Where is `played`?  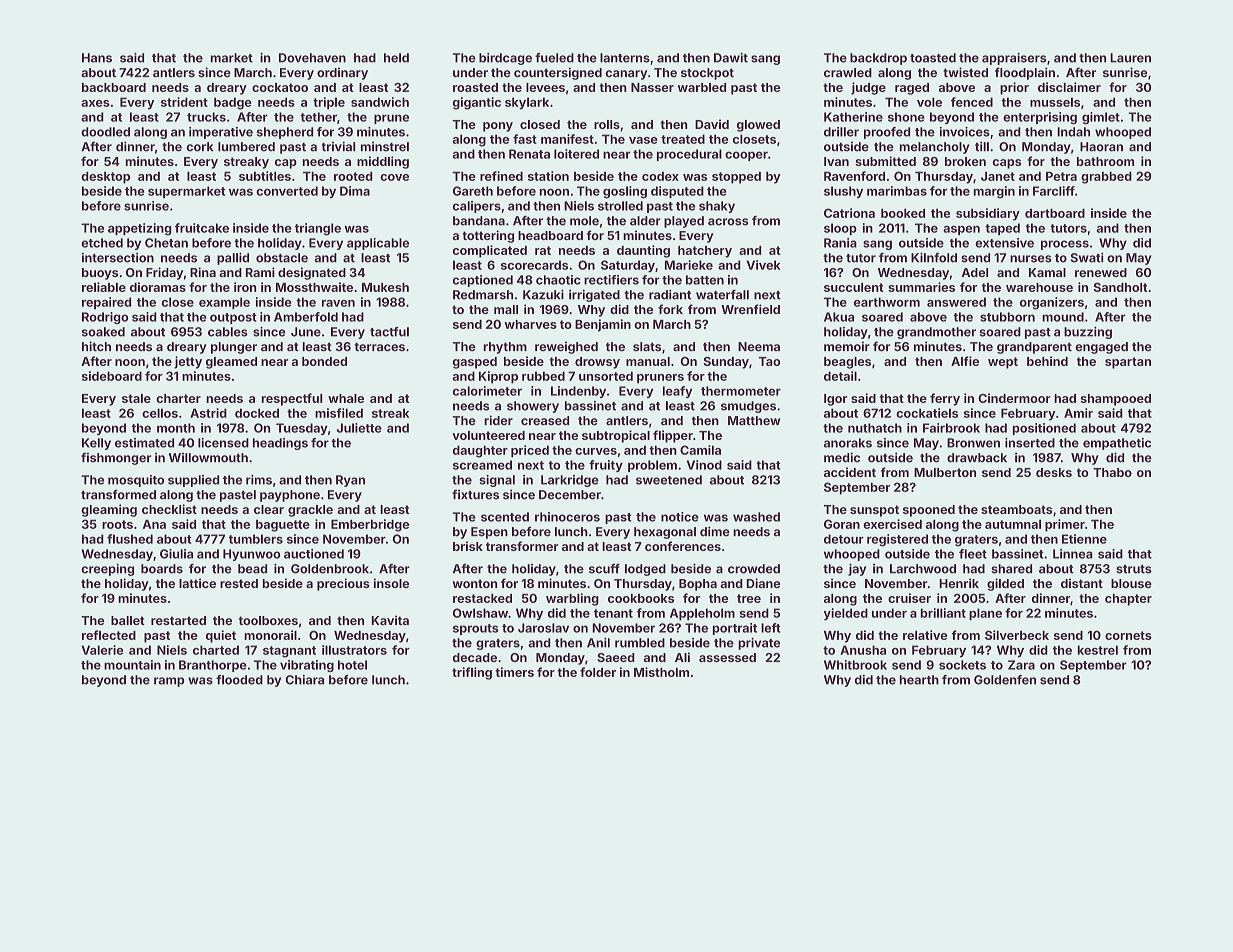 played is located at coordinates (684, 222).
